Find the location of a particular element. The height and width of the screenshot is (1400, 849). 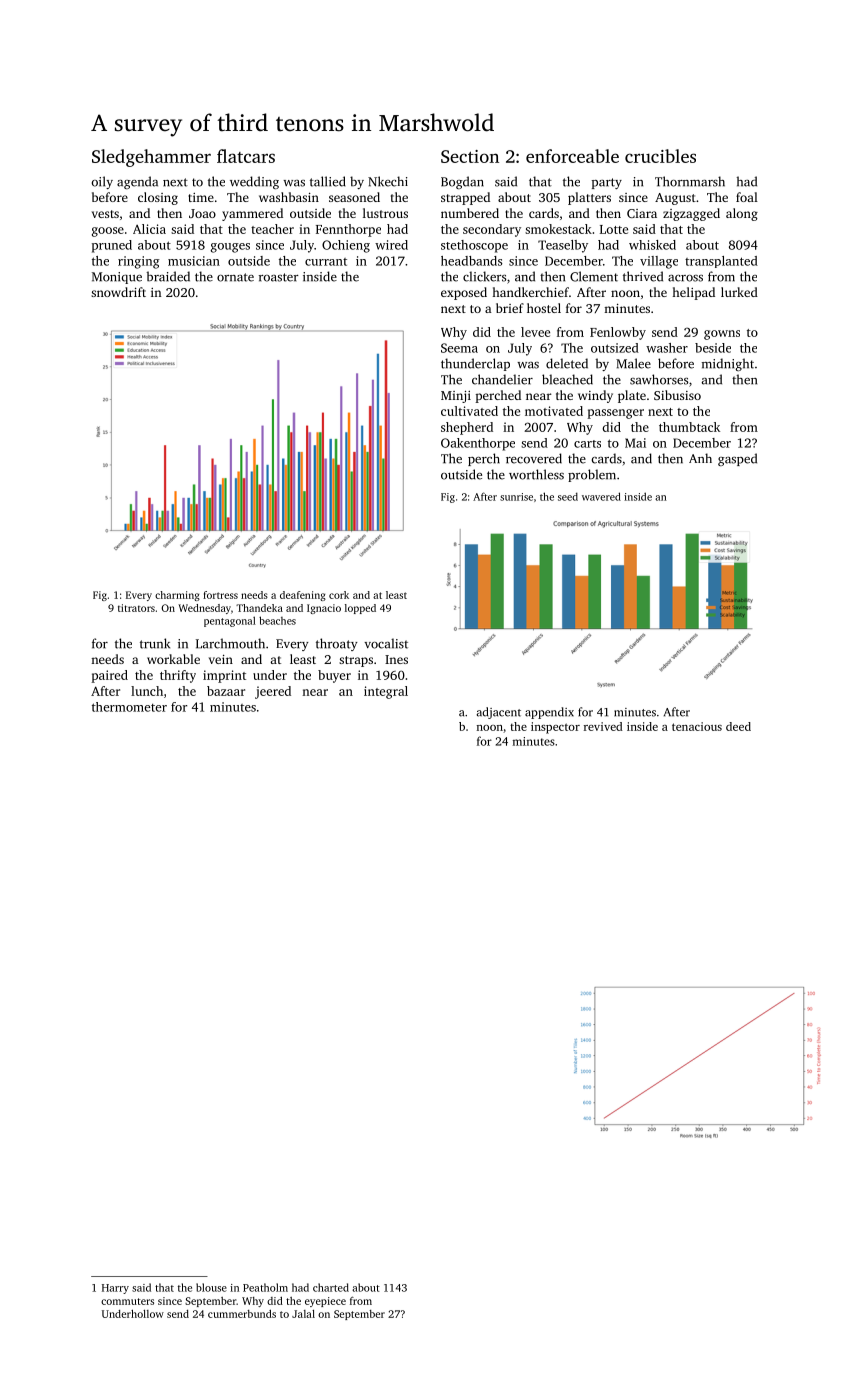

exposed is located at coordinates (464, 293).
